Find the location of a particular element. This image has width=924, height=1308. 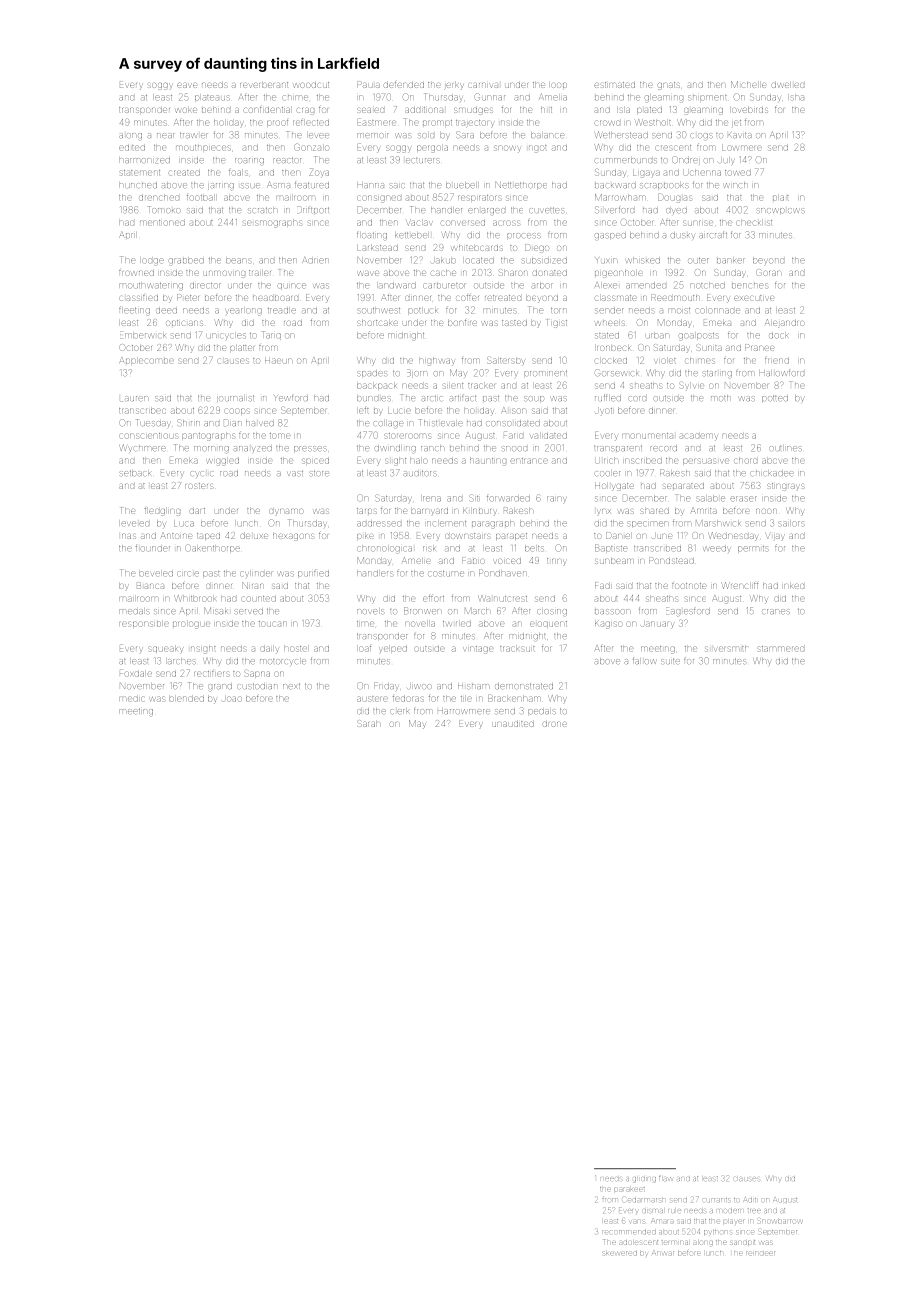

Anwar is located at coordinates (663, 1253).
